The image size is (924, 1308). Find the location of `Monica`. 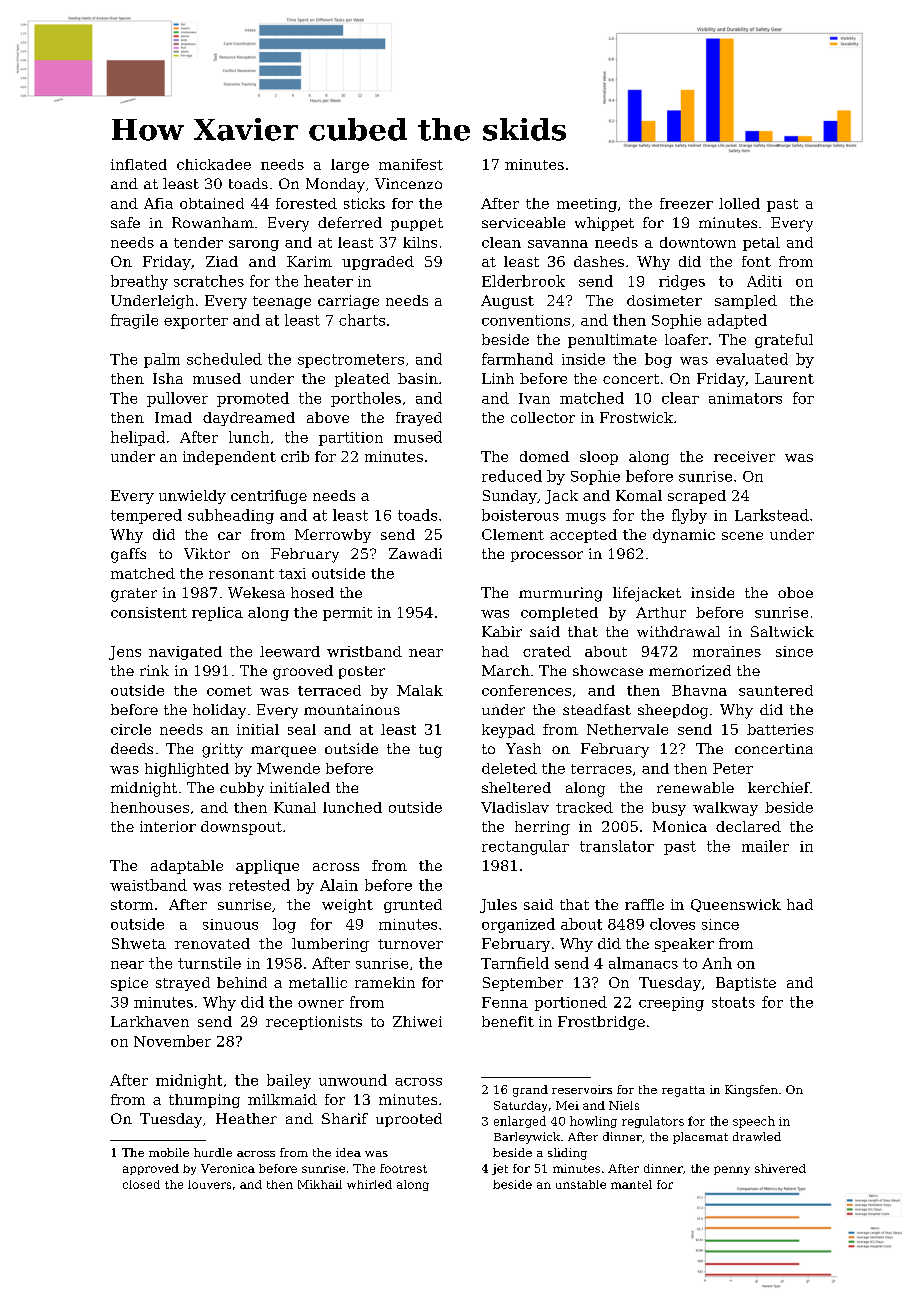

Monica is located at coordinates (680, 826).
